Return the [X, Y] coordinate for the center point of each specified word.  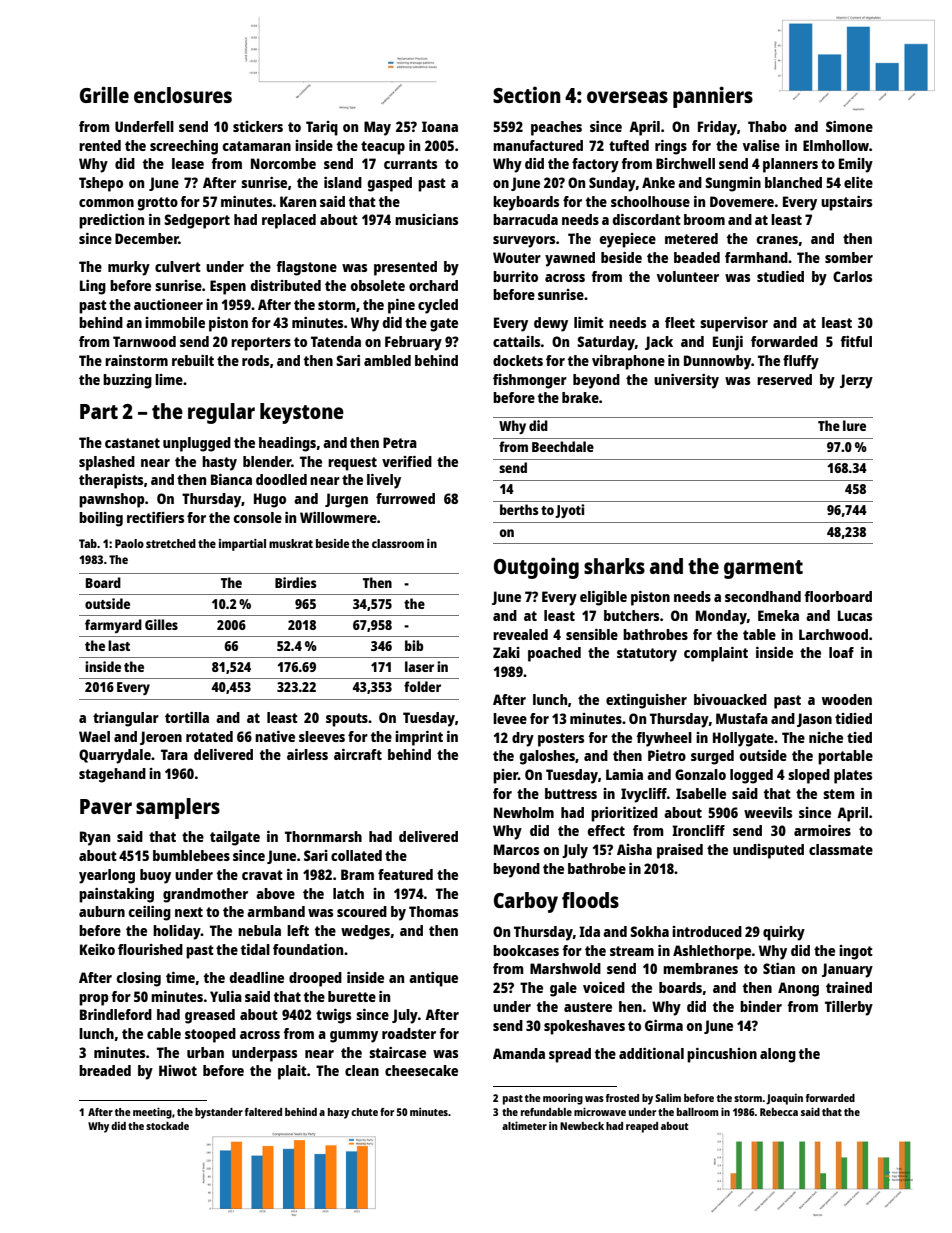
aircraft [358, 754]
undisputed [768, 851]
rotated [209, 736]
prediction [111, 221]
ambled [387, 360]
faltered [263, 1112]
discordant [647, 219]
